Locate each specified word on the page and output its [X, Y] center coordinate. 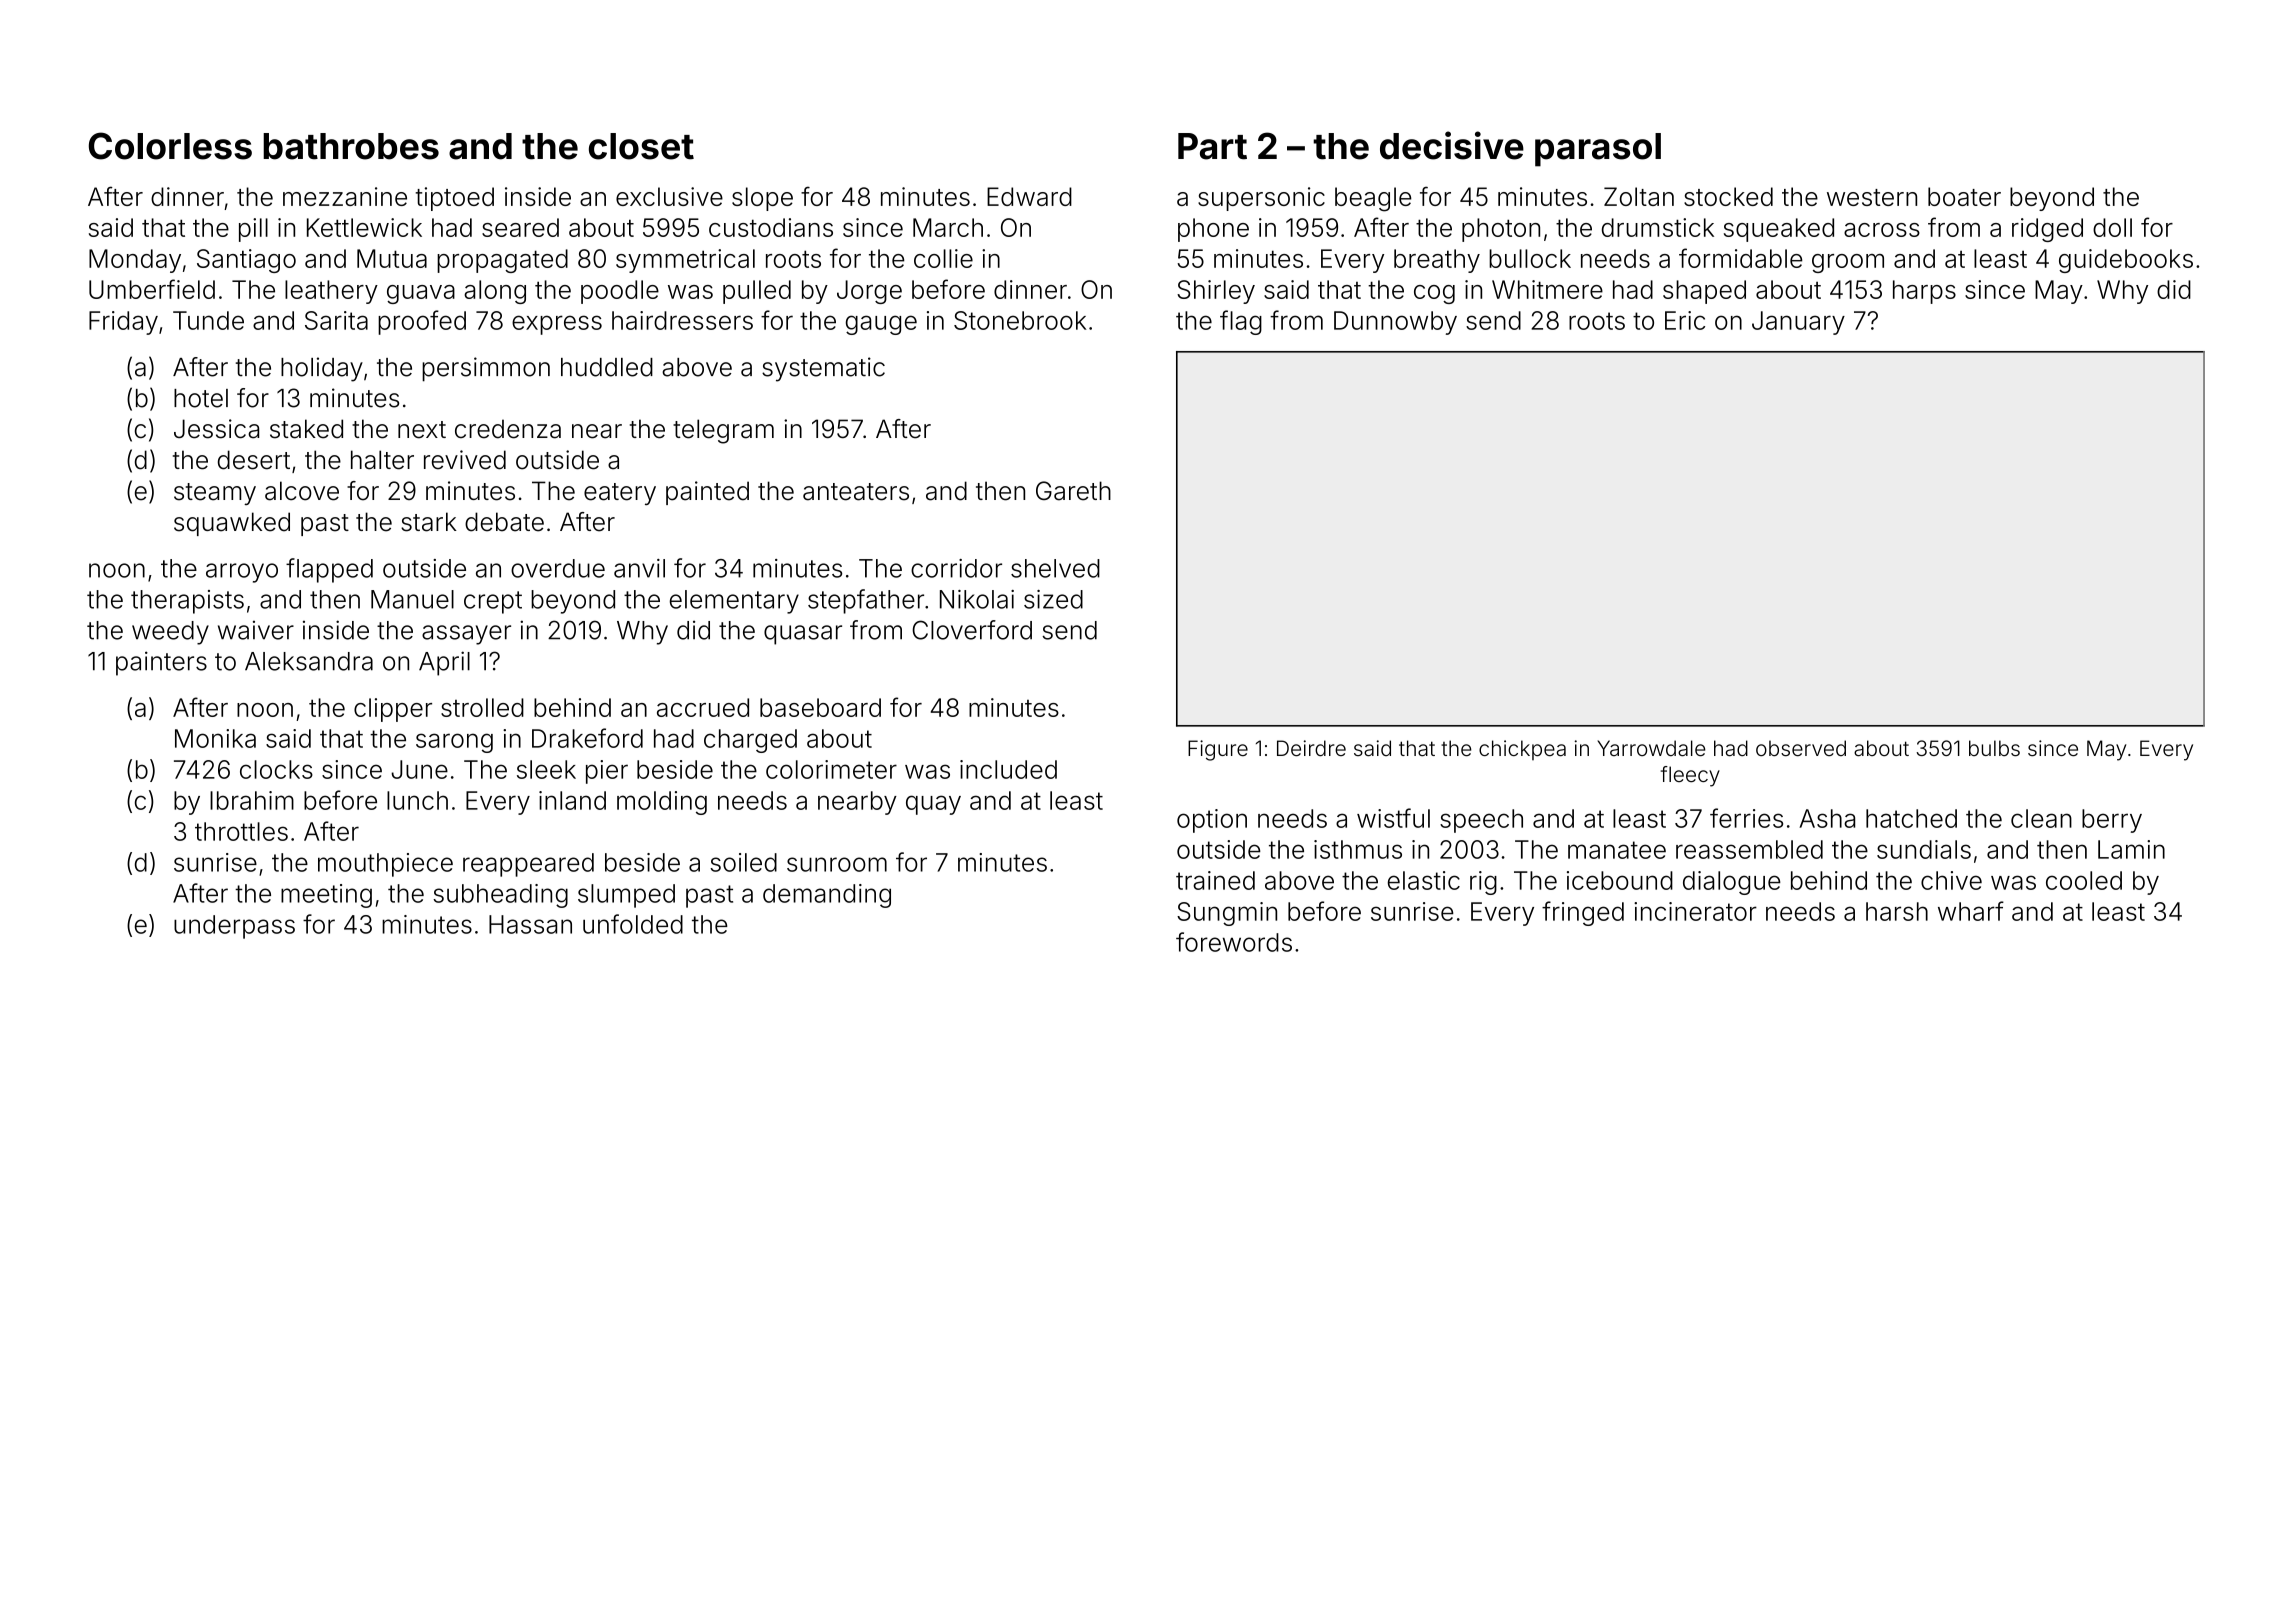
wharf [1971, 911]
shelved [1055, 568]
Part [1212, 146]
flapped [329, 570]
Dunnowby [1395, 323]
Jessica [216, 429]
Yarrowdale [1651, 748]
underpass [234, 927]
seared [520, 227]
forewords [1234, 942]
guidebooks [2126, 261]
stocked [1728, 196]
